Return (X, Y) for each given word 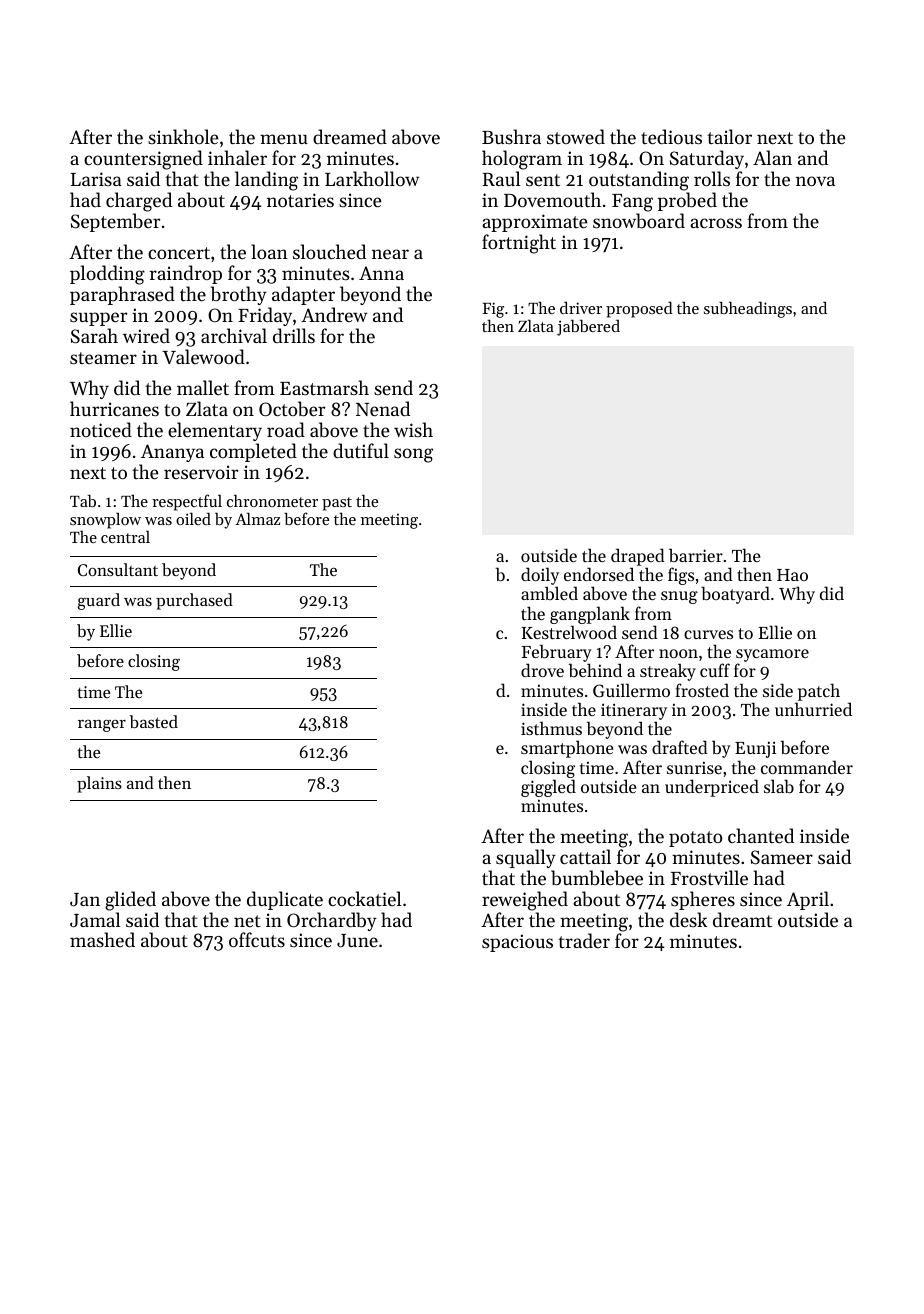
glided (130, 901)
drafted (680, 747)
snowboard (639, 221)
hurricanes (114, 408)
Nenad (383, 408)
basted (153, 721)
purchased (194, 601)
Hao (792, 575)
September (115, 222)
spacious (517, 943)
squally (526, 858)
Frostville (709, 877)
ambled (549, 593)
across (716, 223)
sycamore (772, 655)
